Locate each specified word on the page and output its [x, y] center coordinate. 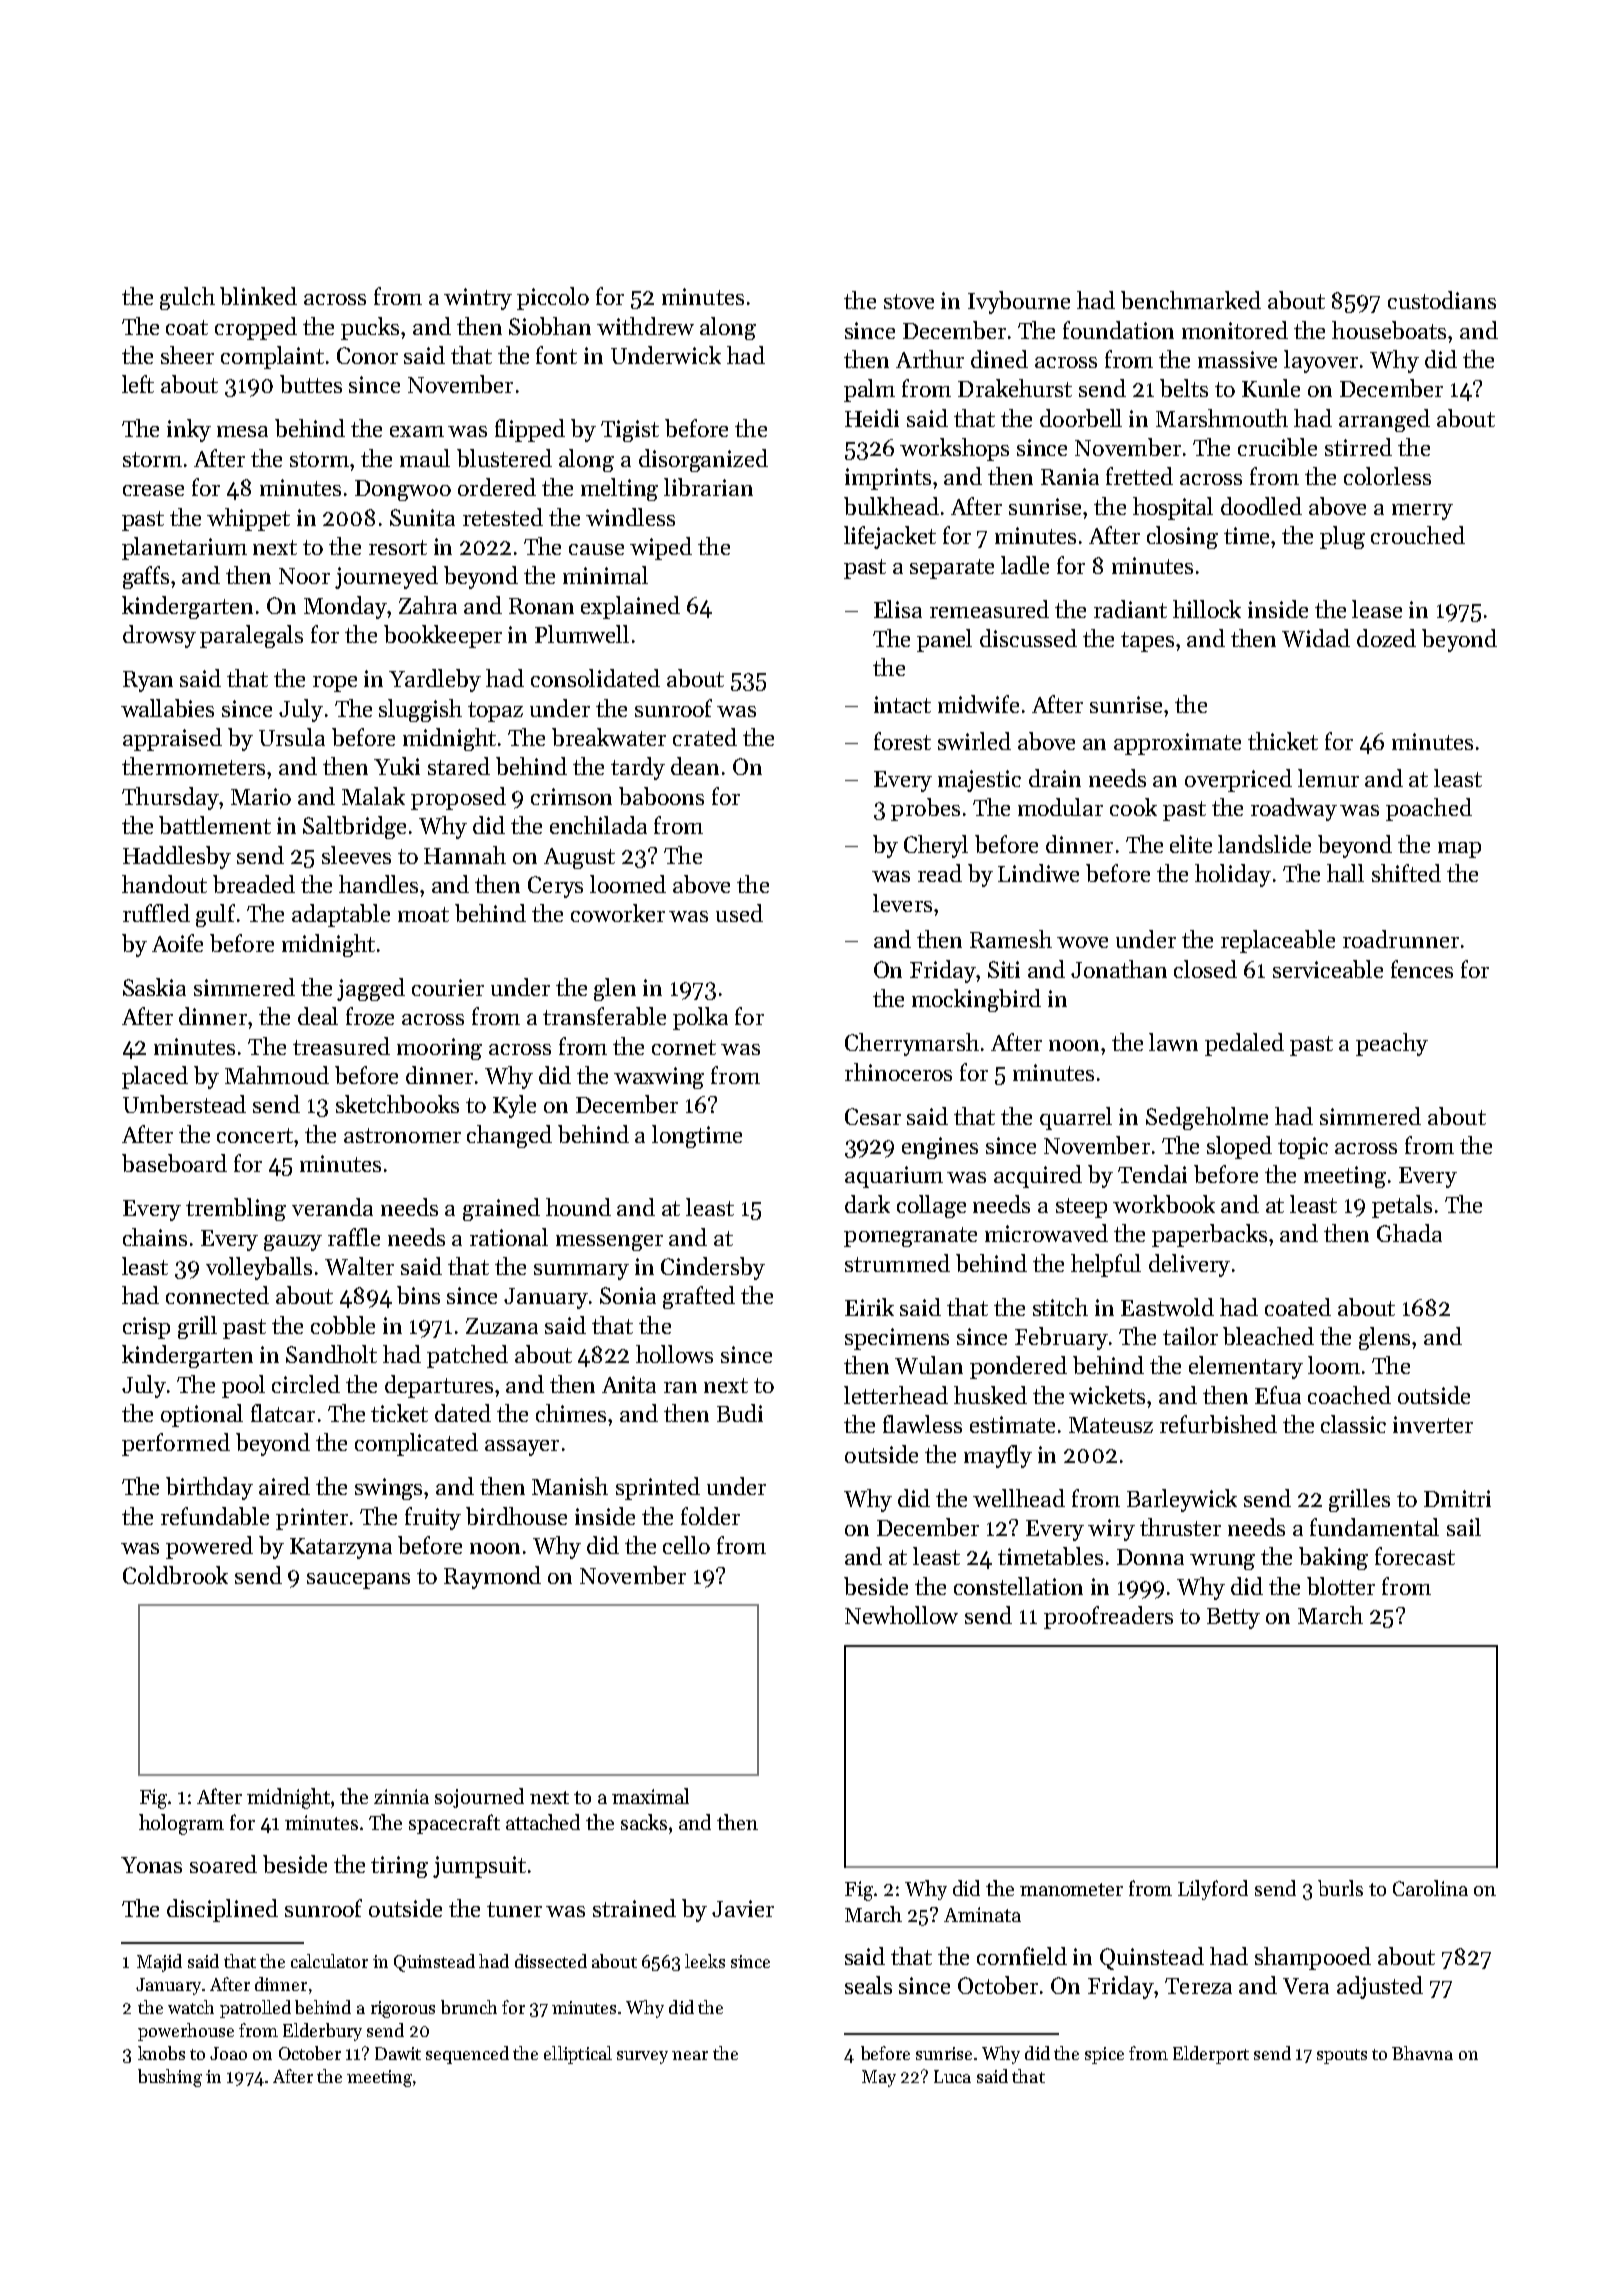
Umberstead [184, 1104]
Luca [952, 2076]
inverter [1433, 1424]
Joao [228, 2053]
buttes [311, 384]
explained [630, 607]
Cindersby [713, 1268]
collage [931, 1206]
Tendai [1152, 1174]
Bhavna [1422, 2053]
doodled [1261, 506]
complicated [416, 1444]
